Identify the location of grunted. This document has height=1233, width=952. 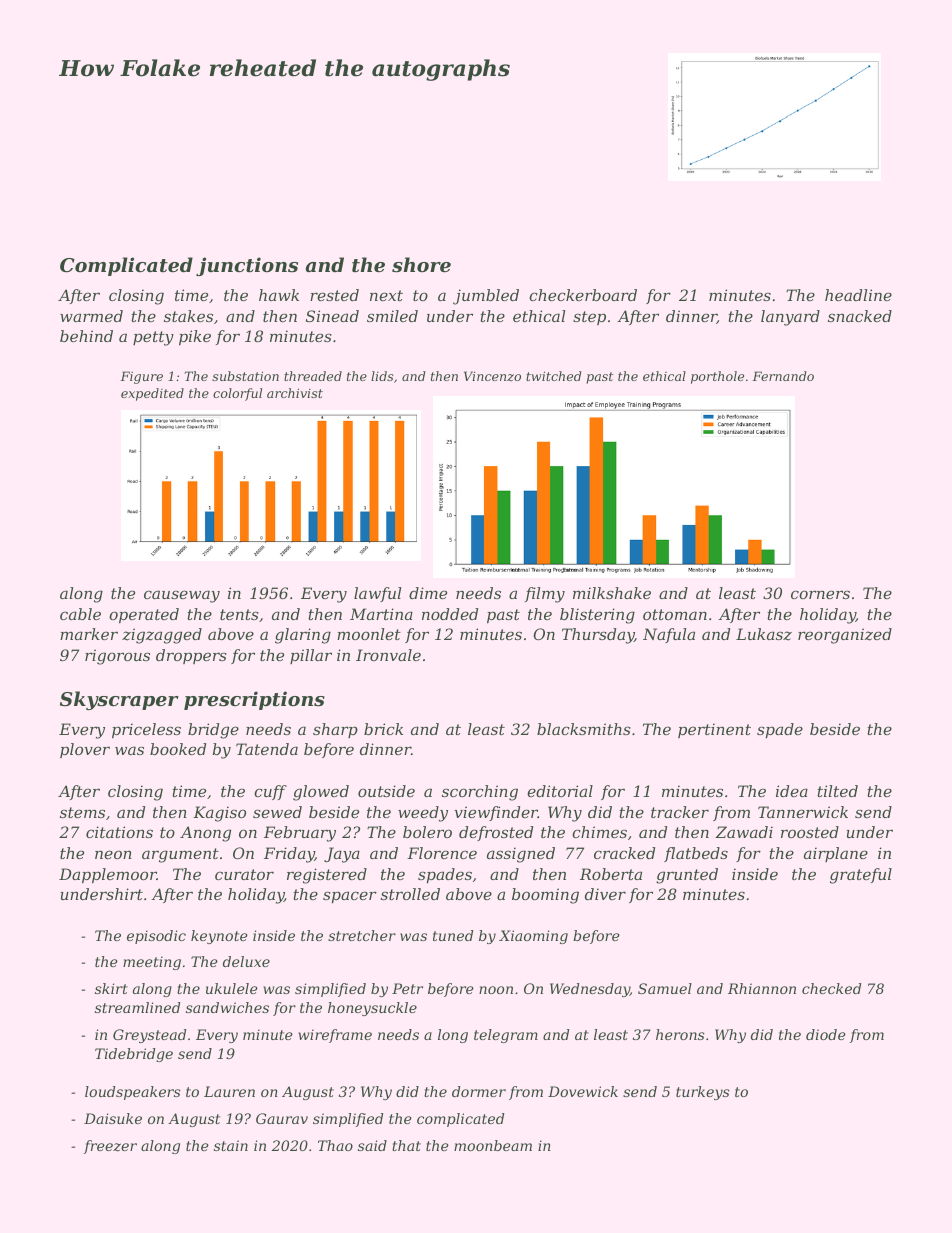
(687, 876).
